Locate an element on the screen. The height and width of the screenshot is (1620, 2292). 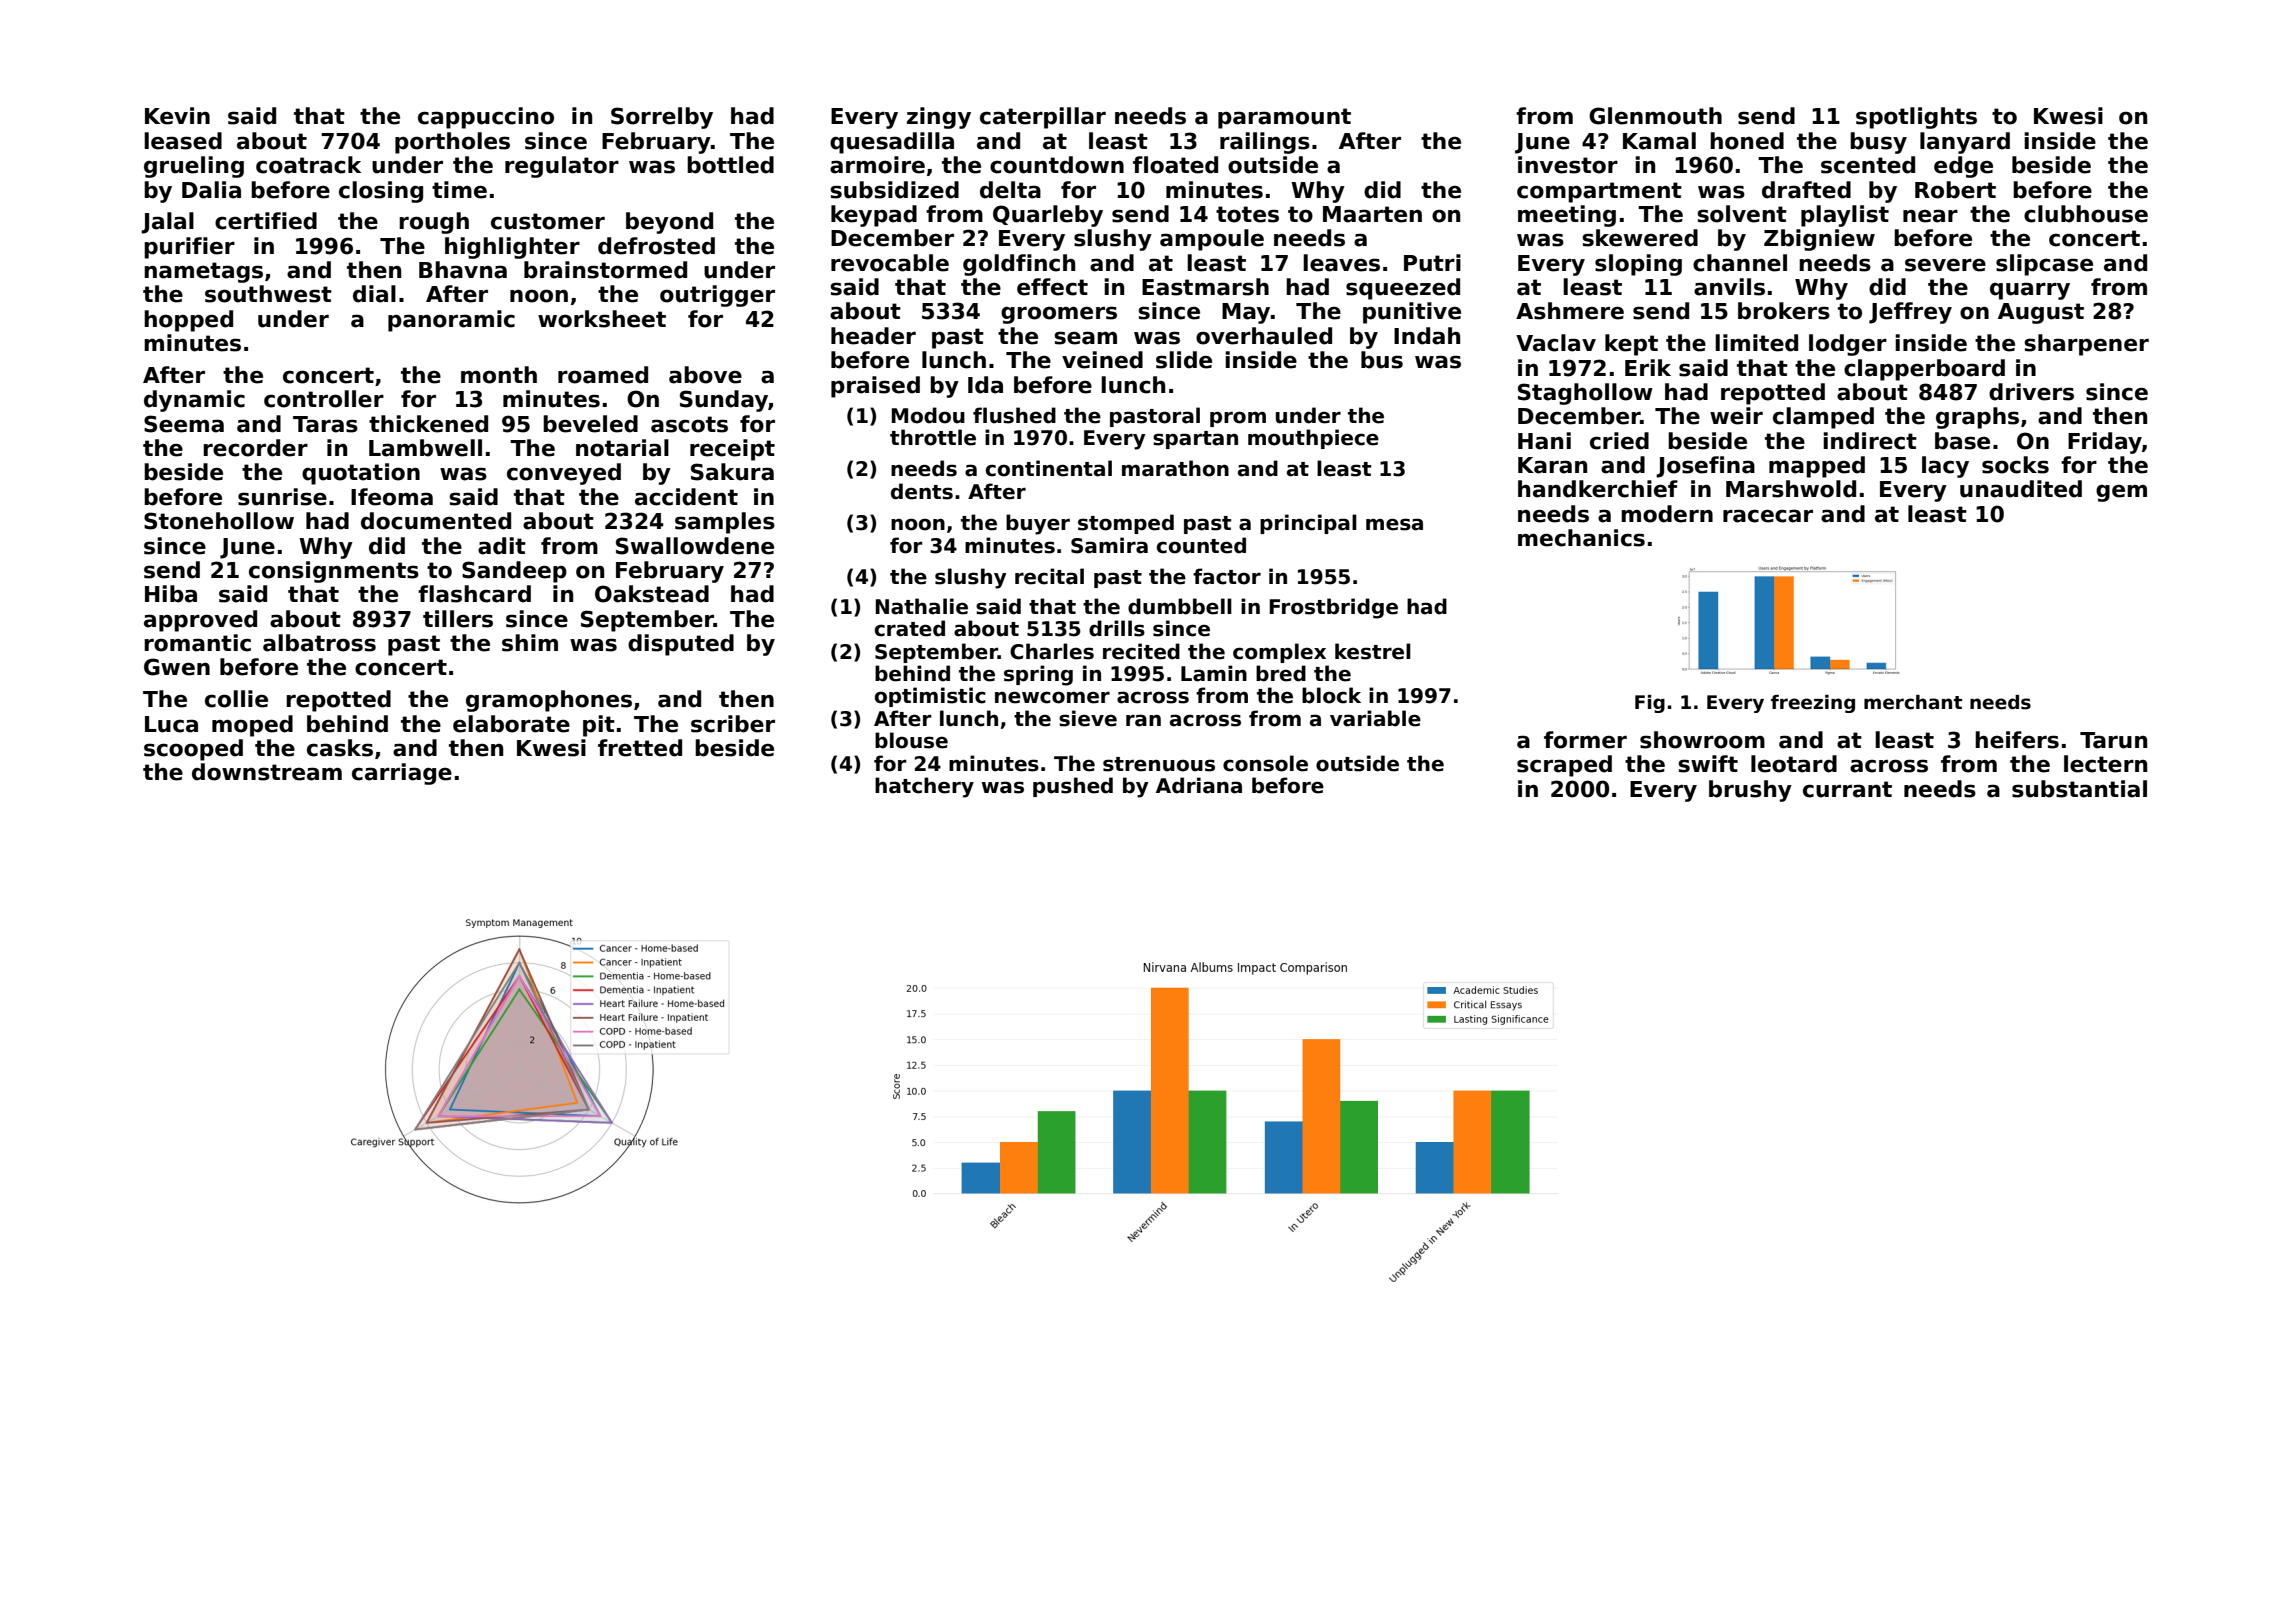
brokers is located at coordinates (1784, 311).
